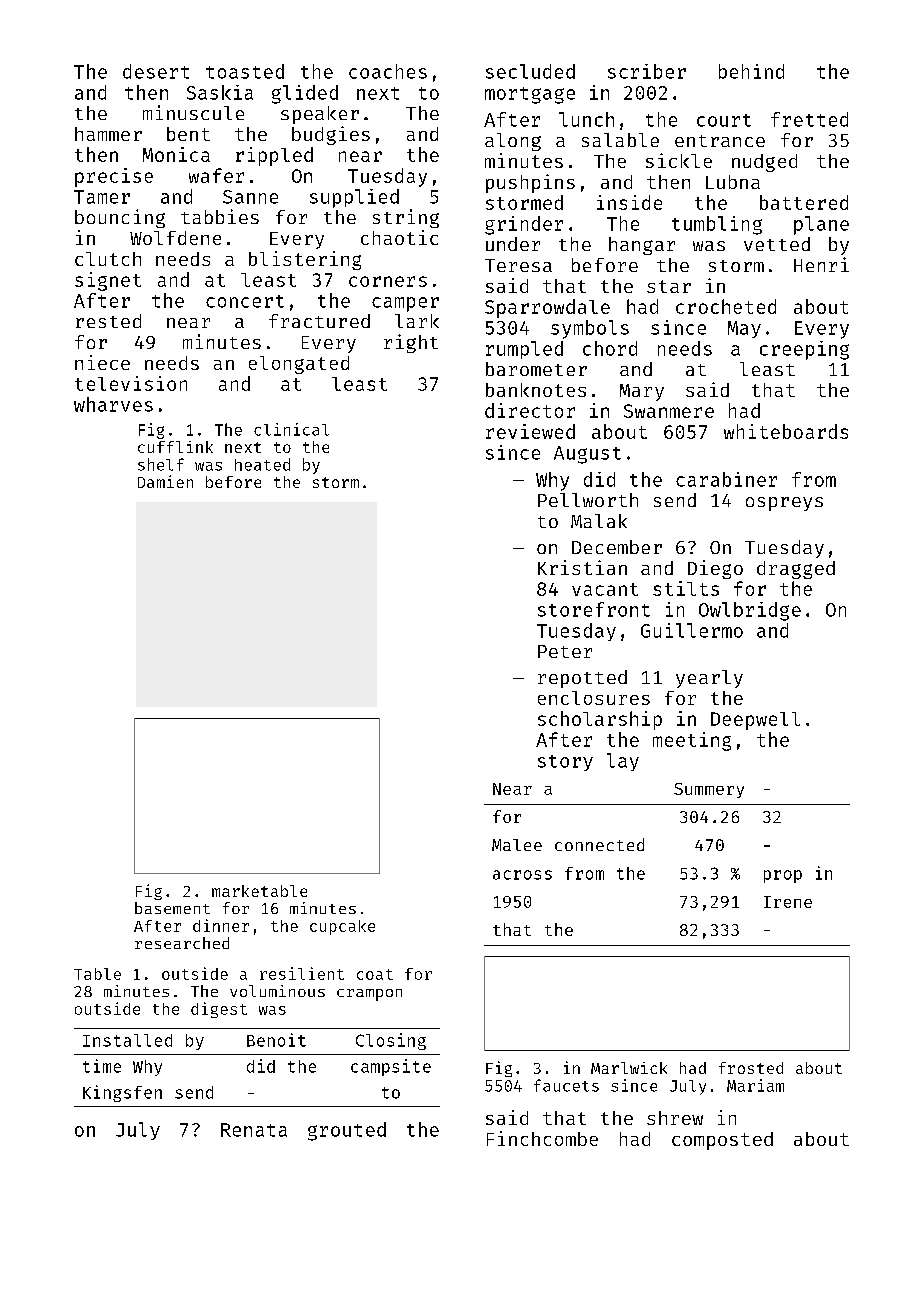 The width and height of the page is (924, 1311). I want to click on yearly, so click(709, 679).
